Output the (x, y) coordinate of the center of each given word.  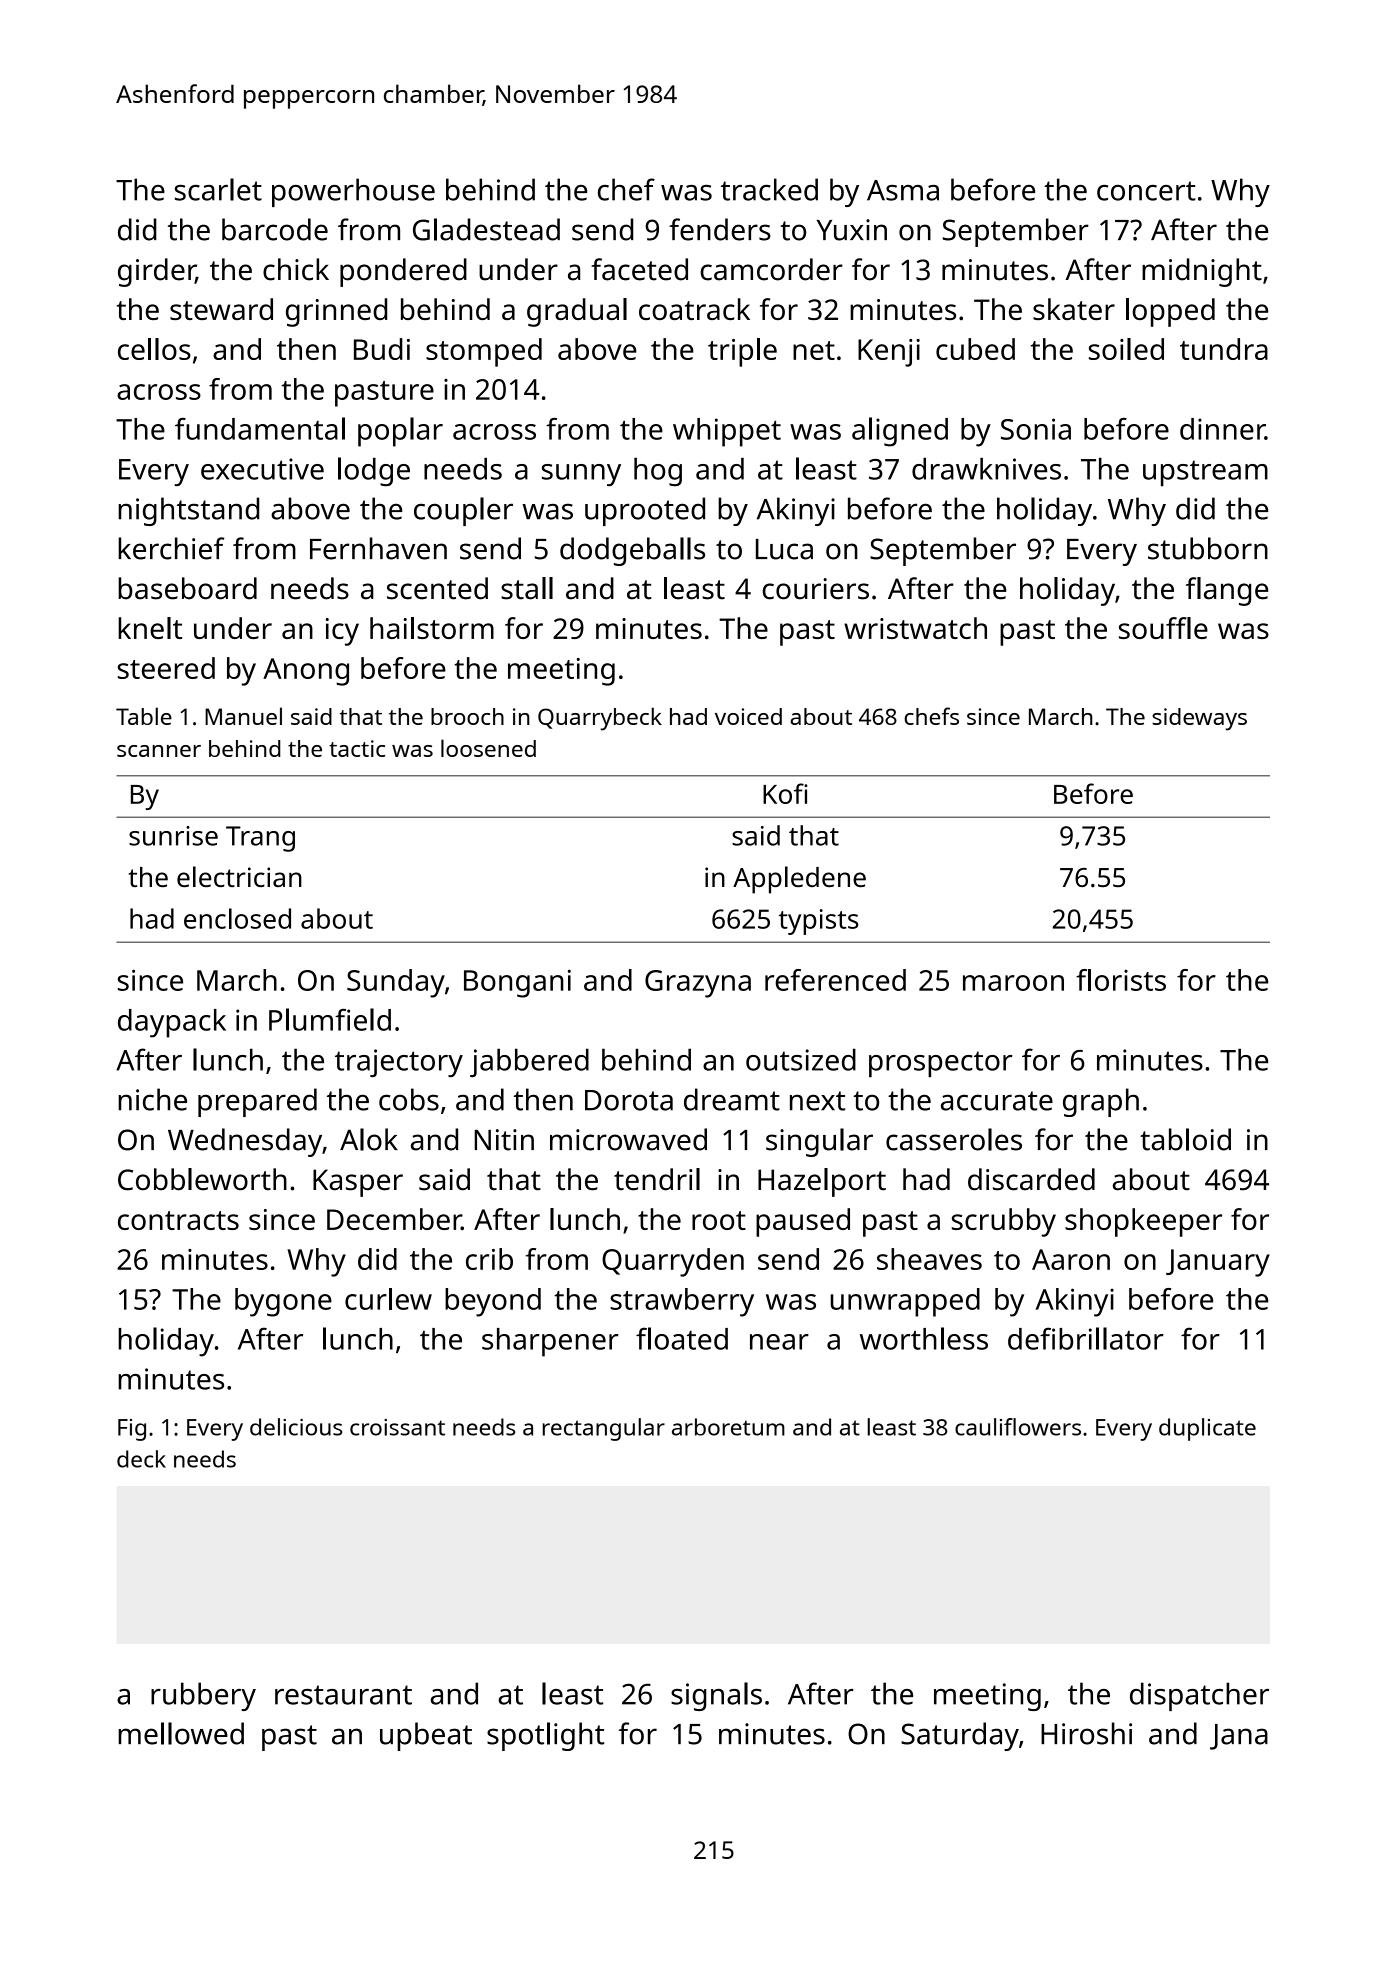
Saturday (960, 1736)
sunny (581, 475)
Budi (382, 349)
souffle (1163, 628)
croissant (397, 1427)
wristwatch (915, 628)
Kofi (785, 793)
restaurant (343, 1695)
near (779, 1342)
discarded (1031, 1179)
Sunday (396, 983)
